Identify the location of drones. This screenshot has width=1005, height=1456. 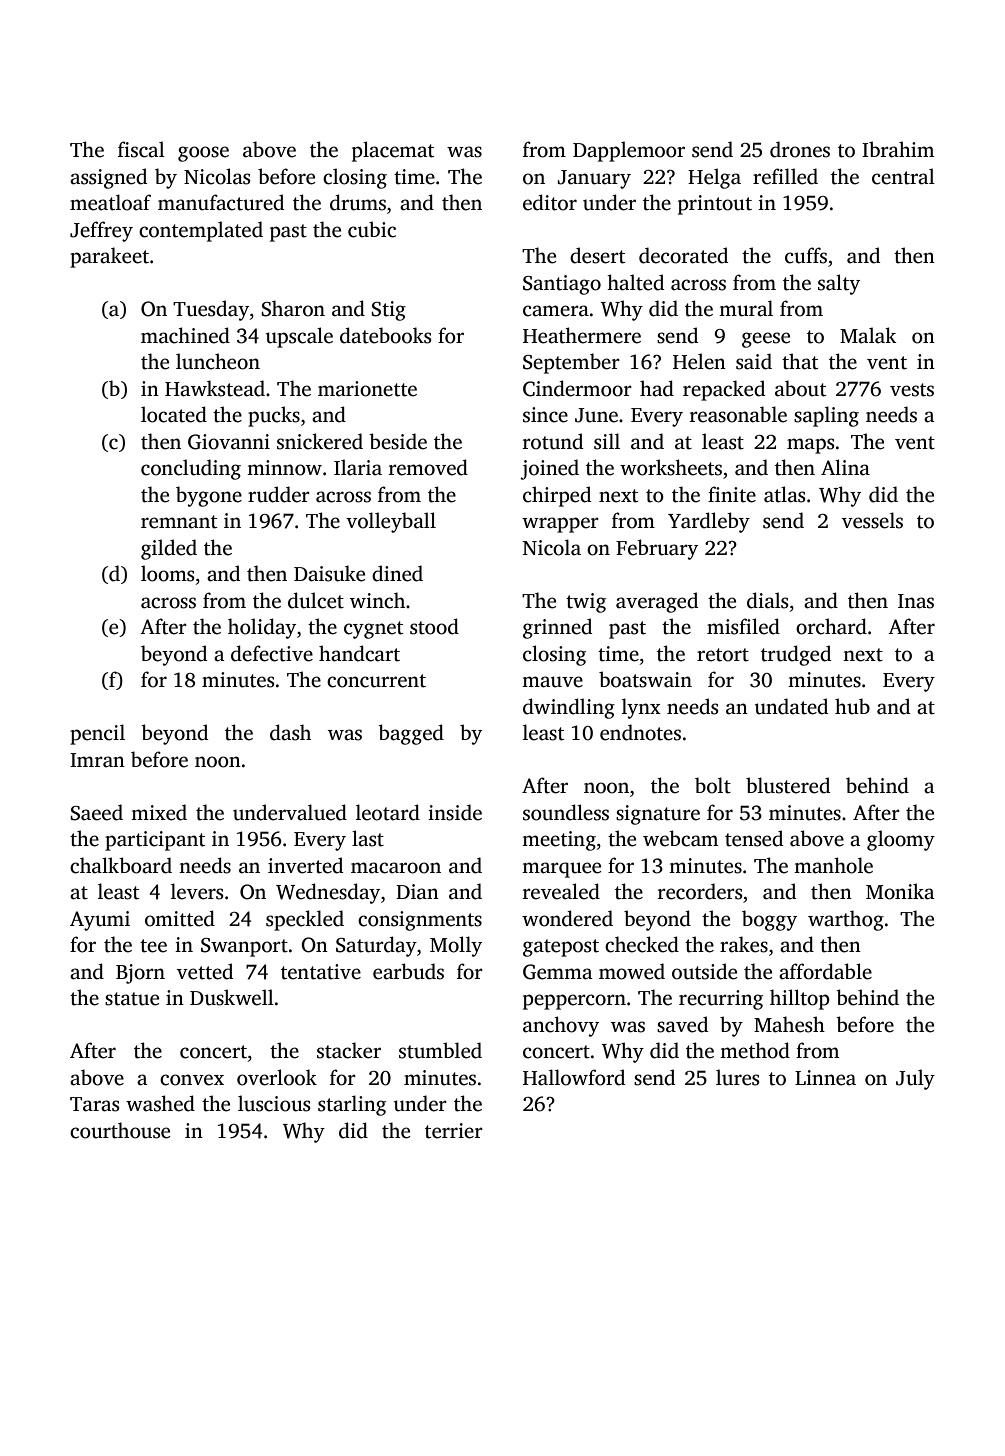
(800, 149).
